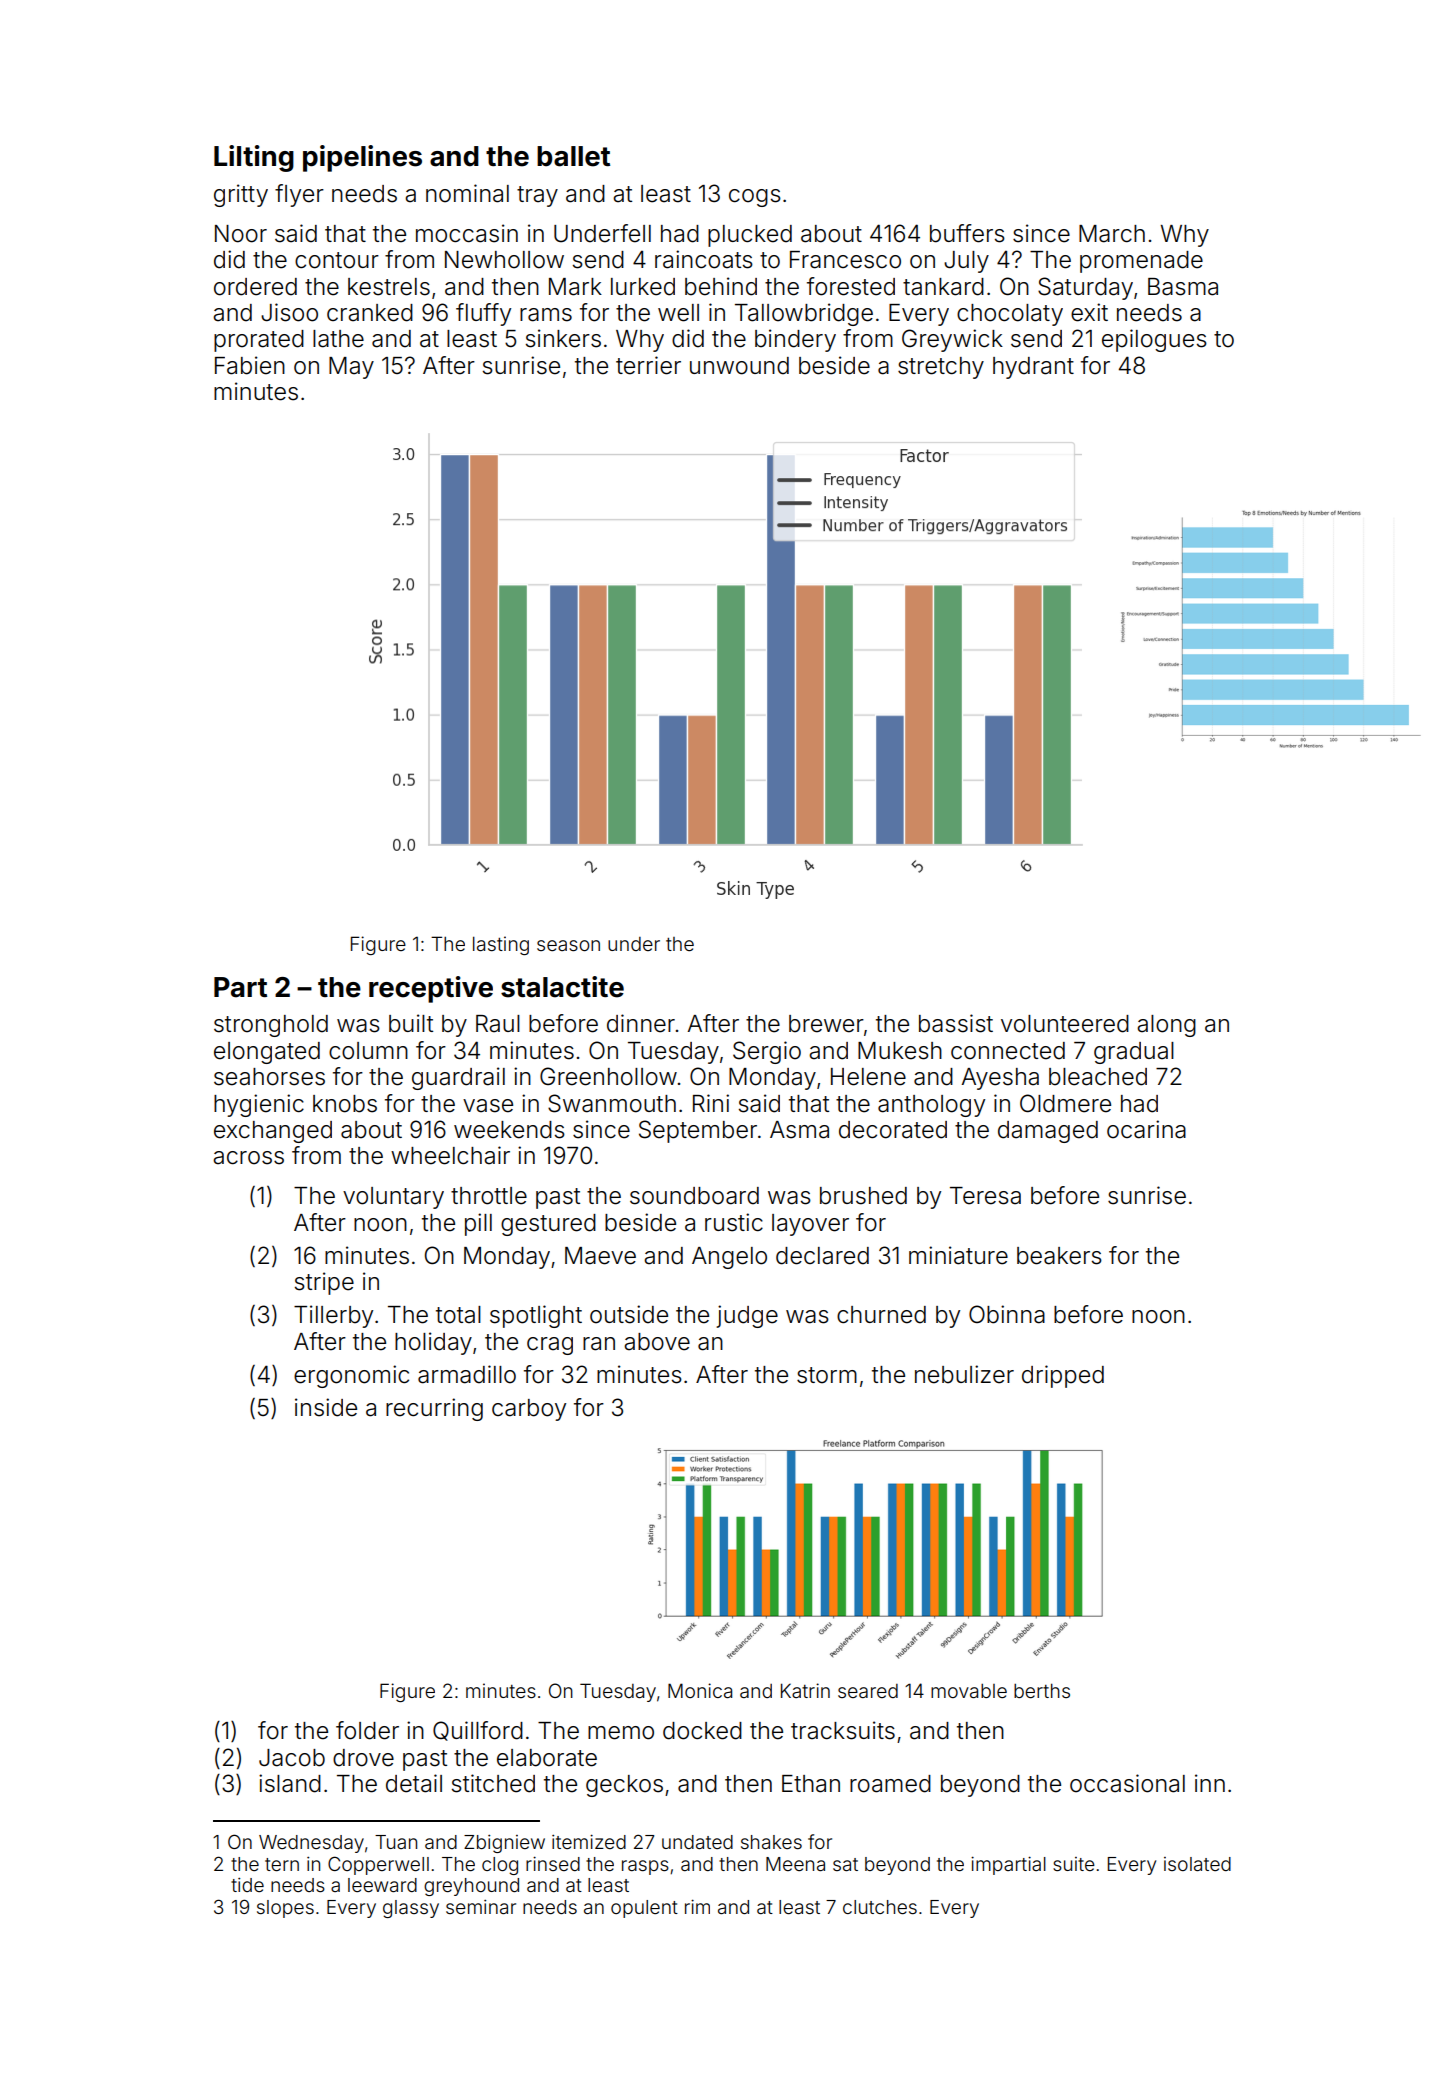 The height and width of the screenshot is (2100, 1450). Describe the element at coordinates (1042, 1691) in the screenshot. I see `berths` at that location.
